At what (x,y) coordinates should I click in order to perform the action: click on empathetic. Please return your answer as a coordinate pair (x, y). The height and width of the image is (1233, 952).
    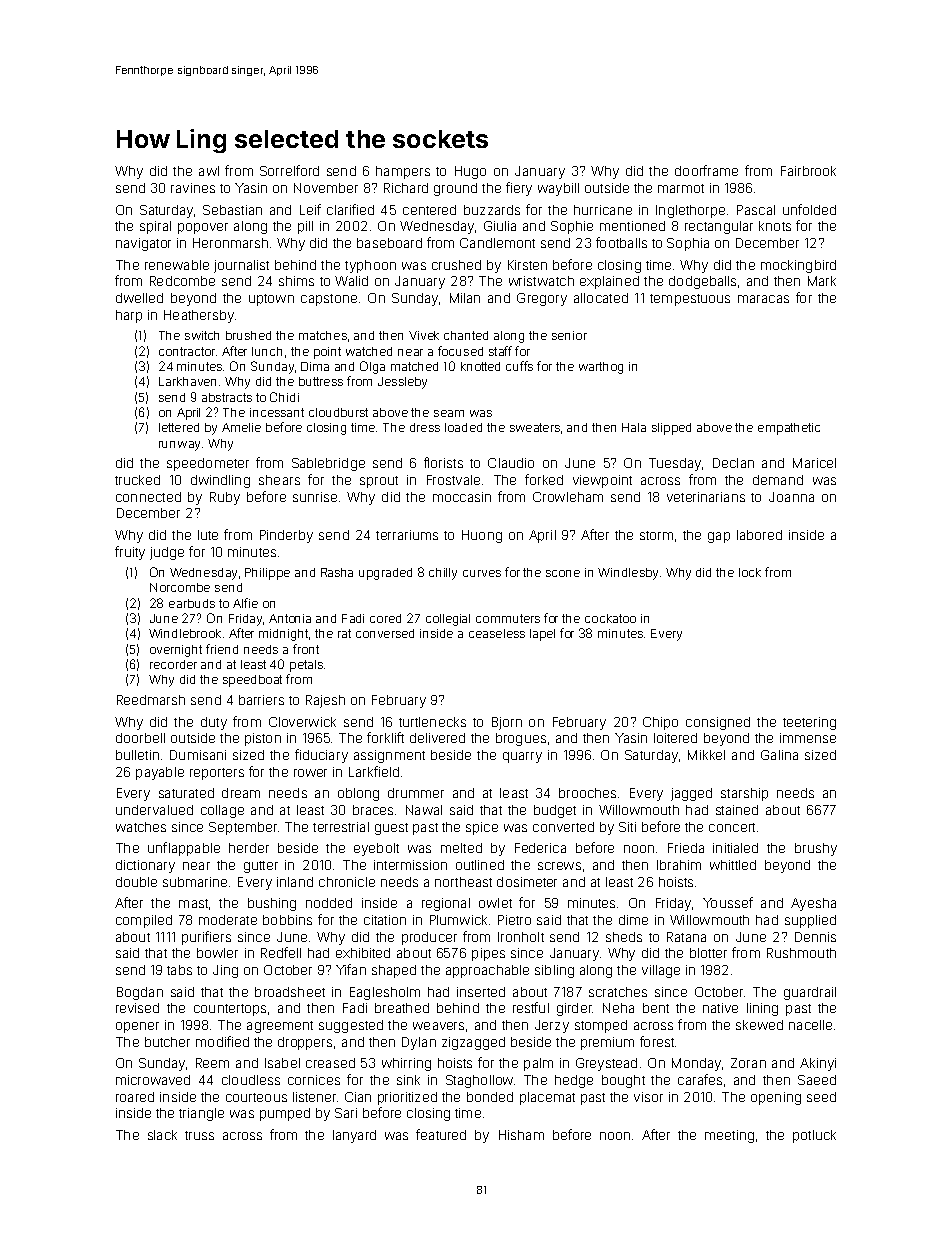
    Looking at the image, I should click on (789, 429).
